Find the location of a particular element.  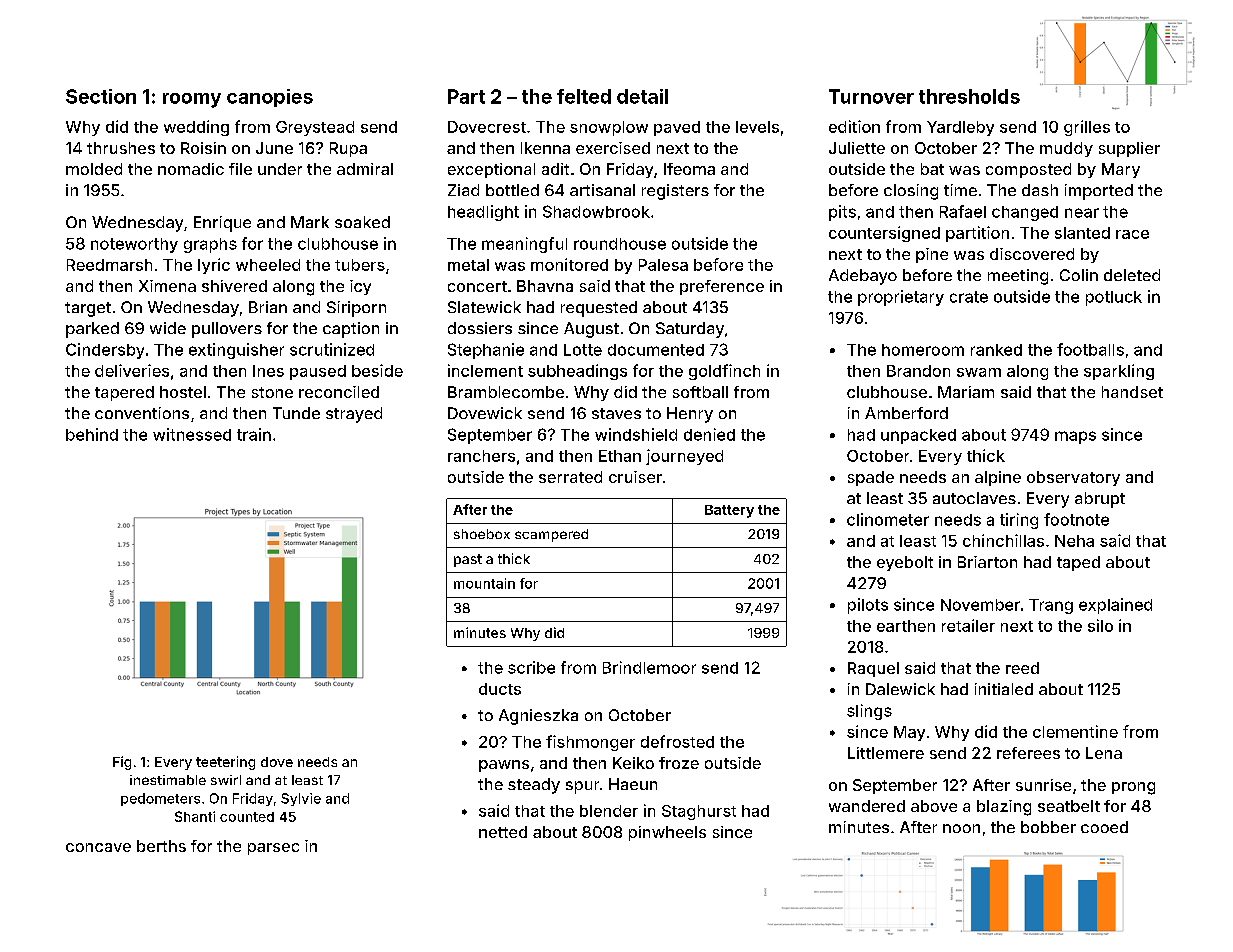

canopies is located at coordinates (270, 98).
